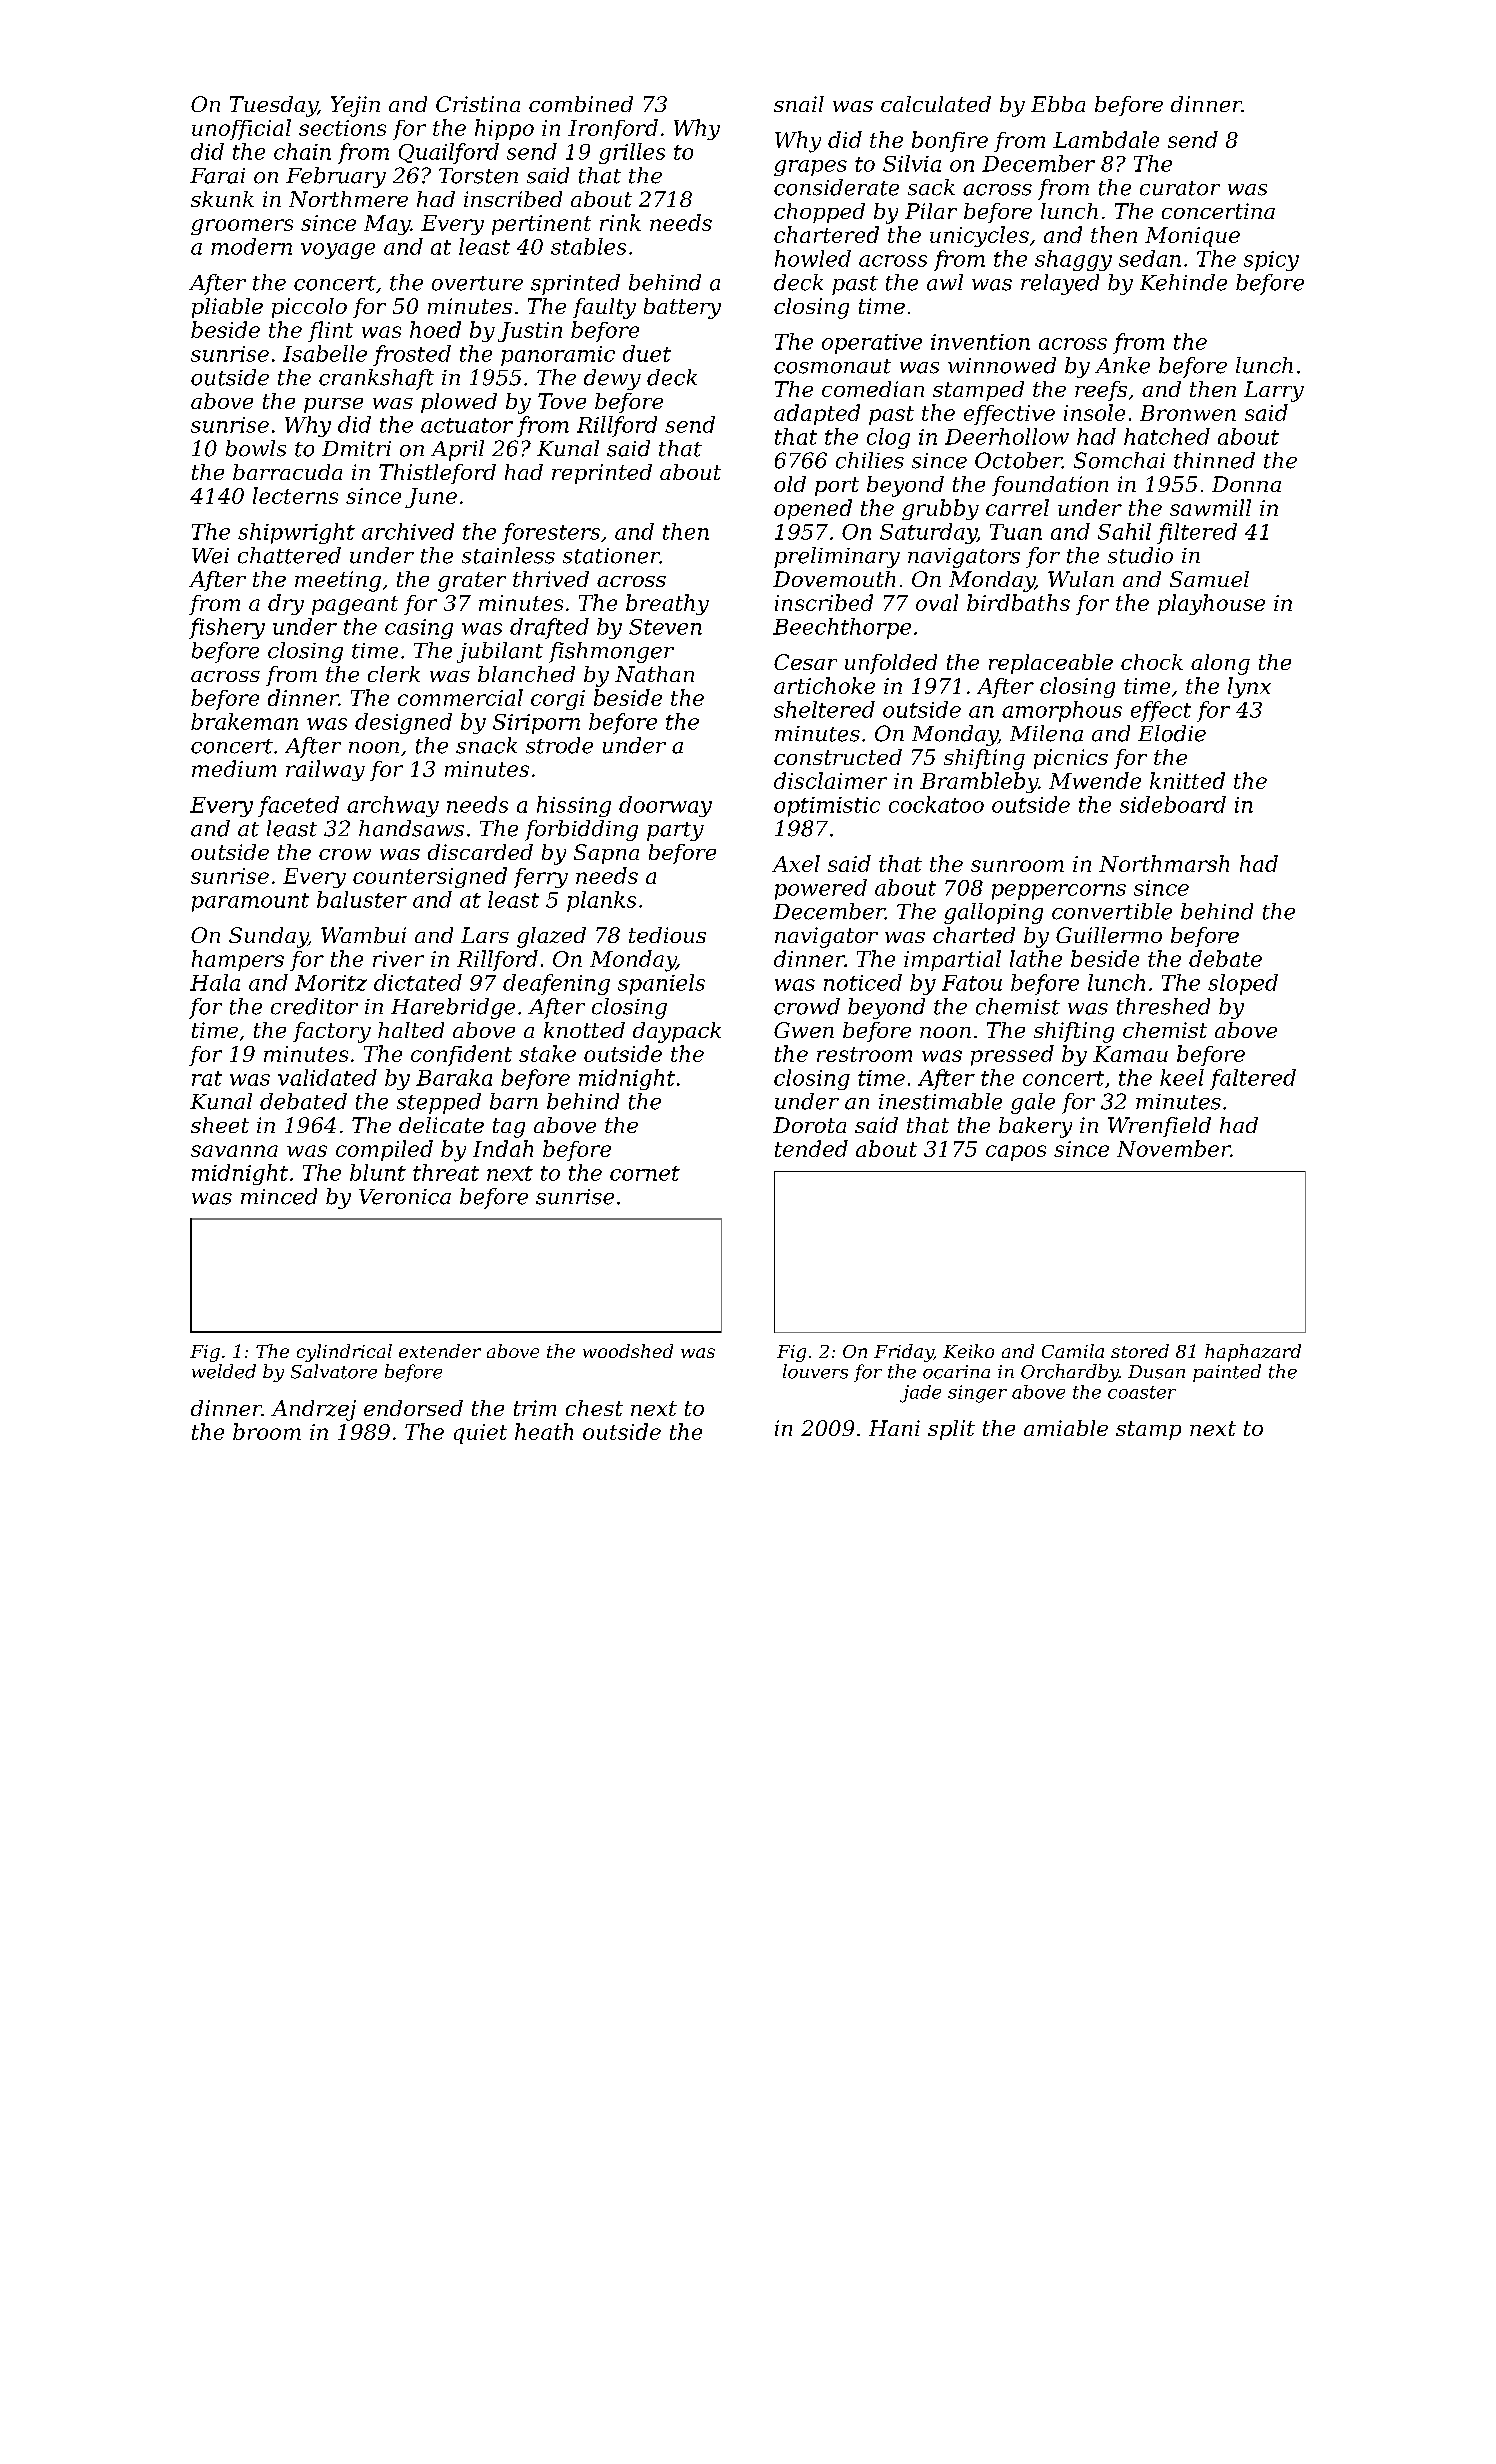 This screenshot has height=2464, width=1496. Describe the element at coordinates (628, 1351) in the screenshot. I see `woodshed` at that location.
